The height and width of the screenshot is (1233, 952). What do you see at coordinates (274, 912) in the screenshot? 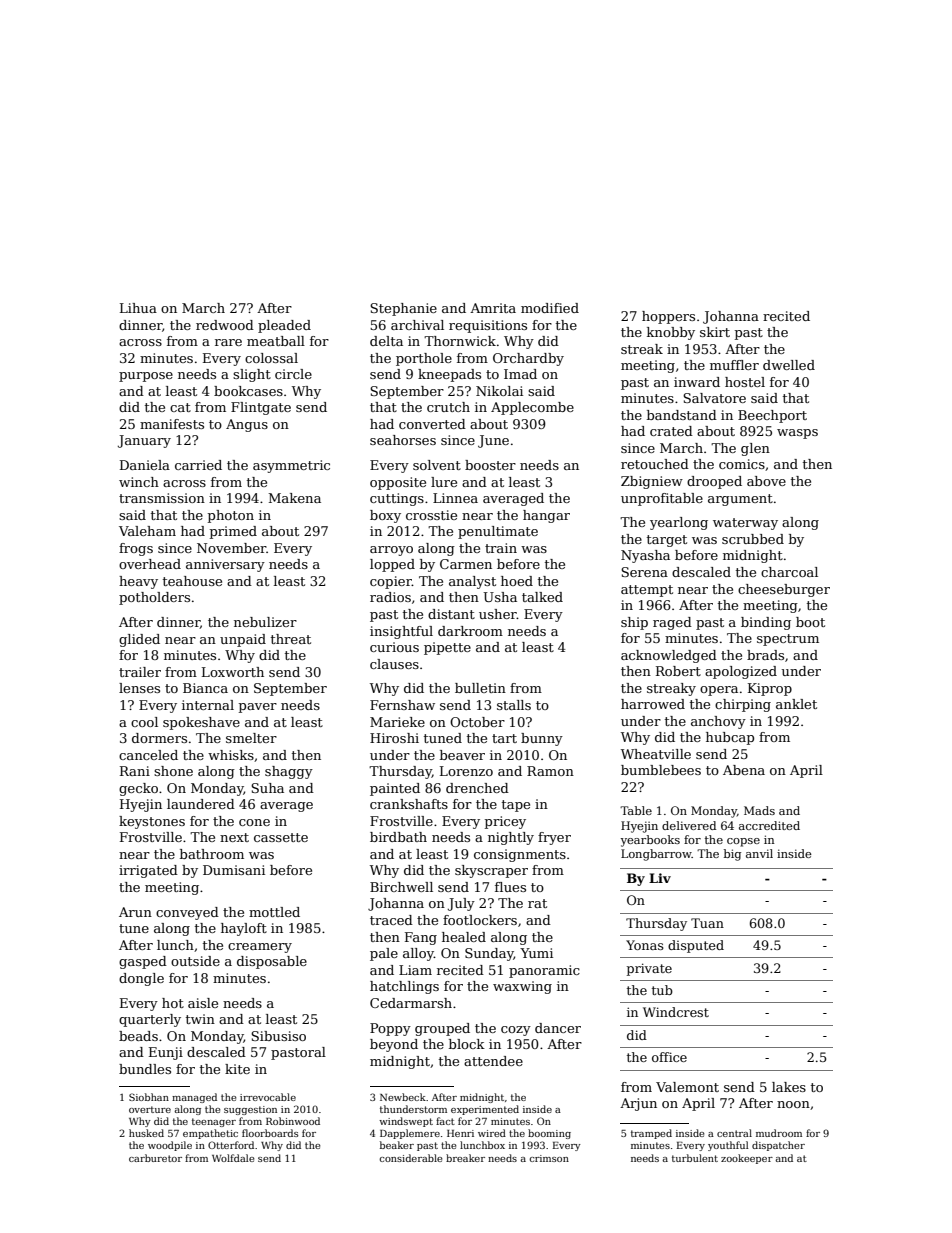
I see `mottled` at bounding box center [274, 912].
